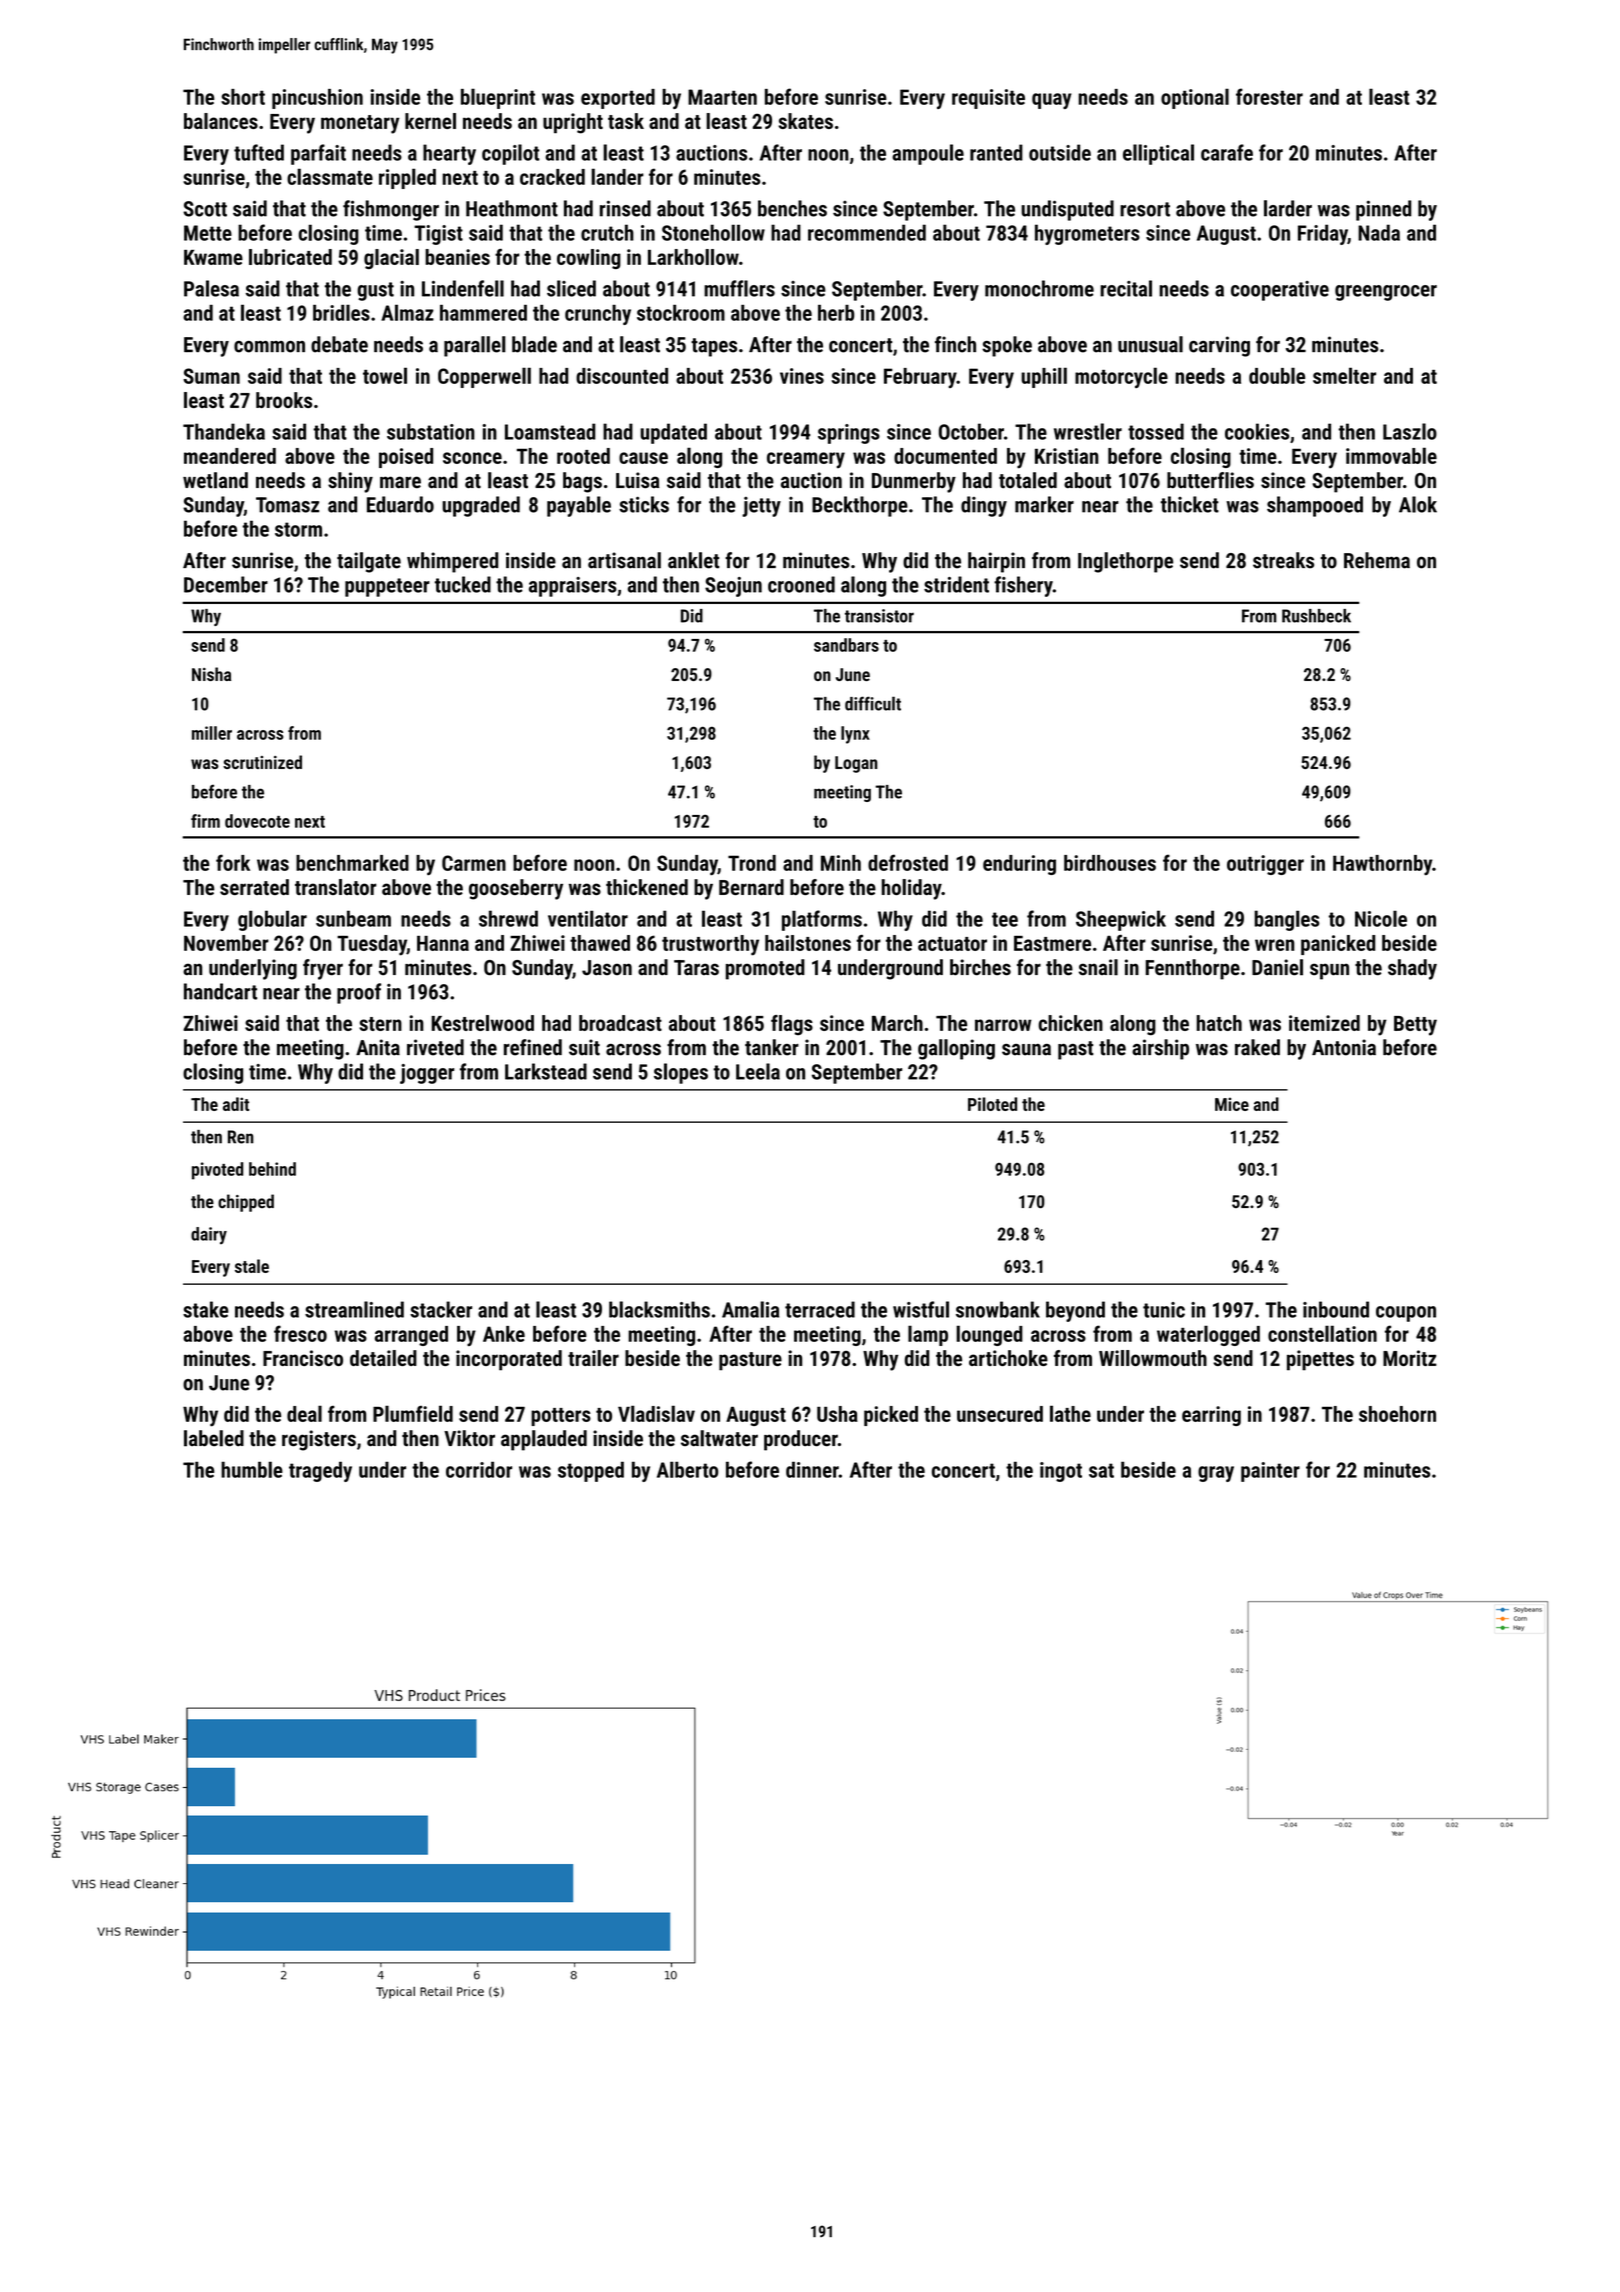  Describe the element at coordinates (474, 863) in the screenshot. I see `Carmen` at that location.
